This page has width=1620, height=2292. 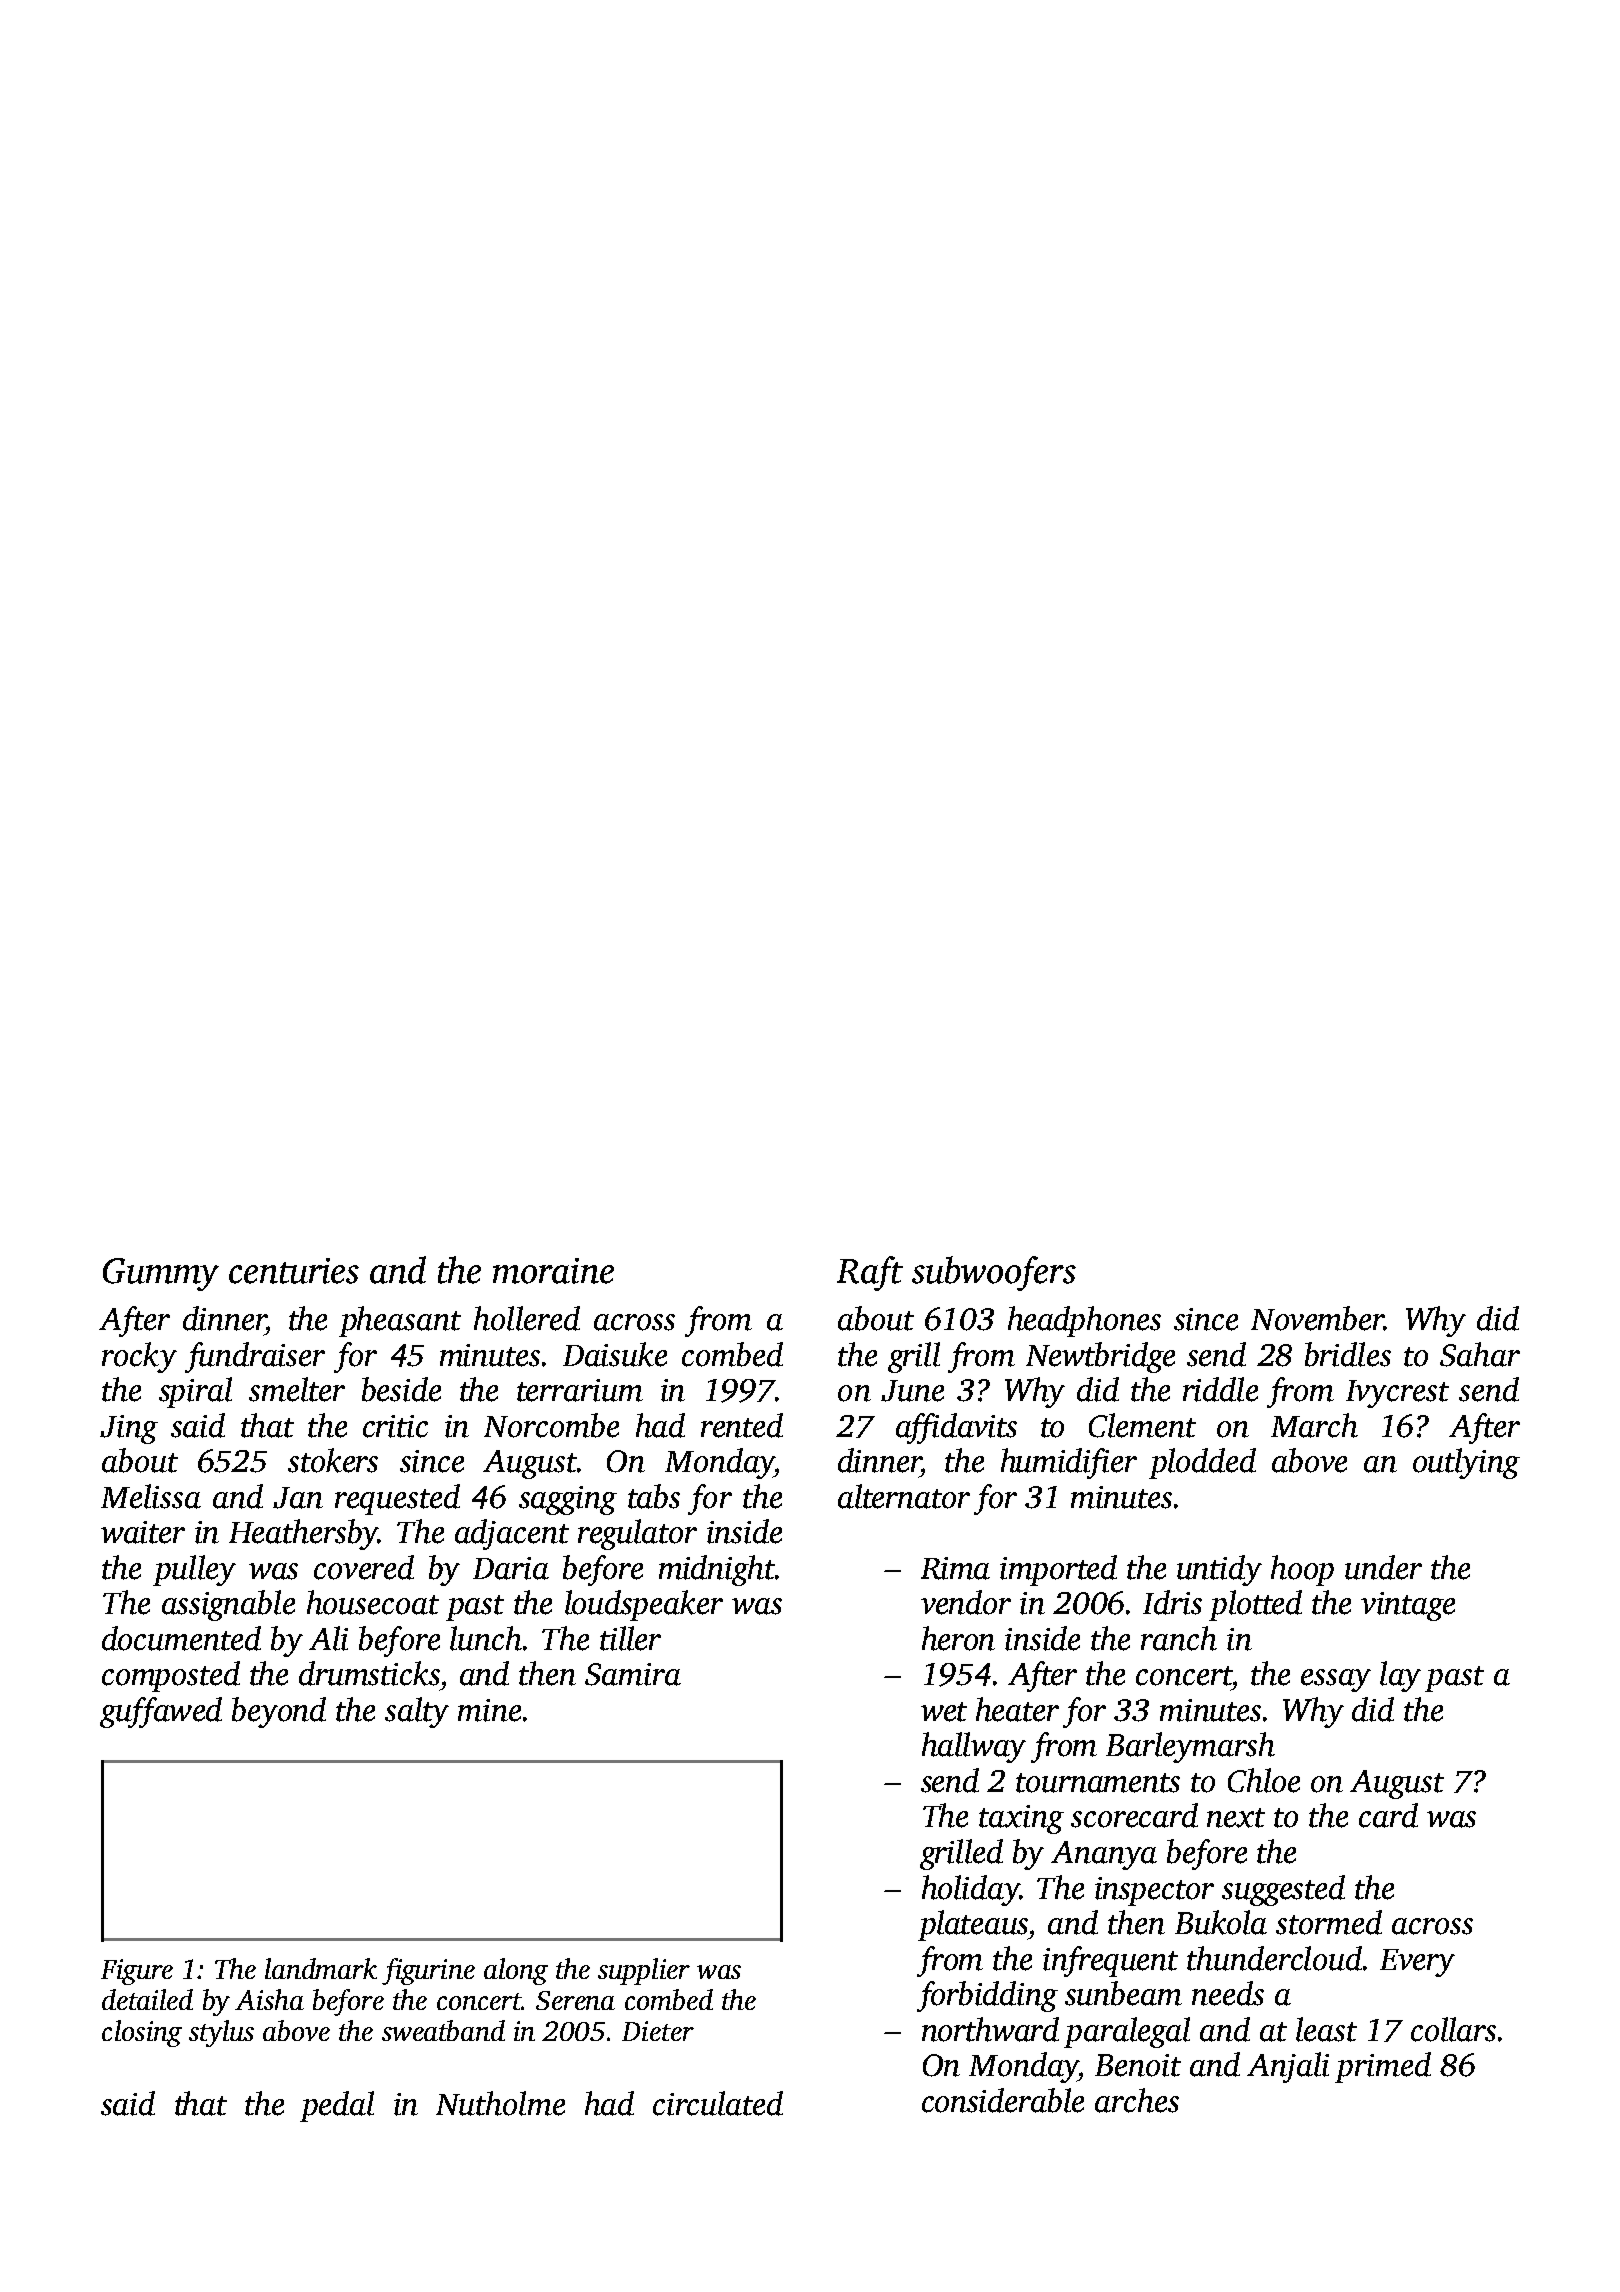 What do you see at coordinates (269, 1999) in the page?
I see `Aisha` at bounding box center [269, 1999].
